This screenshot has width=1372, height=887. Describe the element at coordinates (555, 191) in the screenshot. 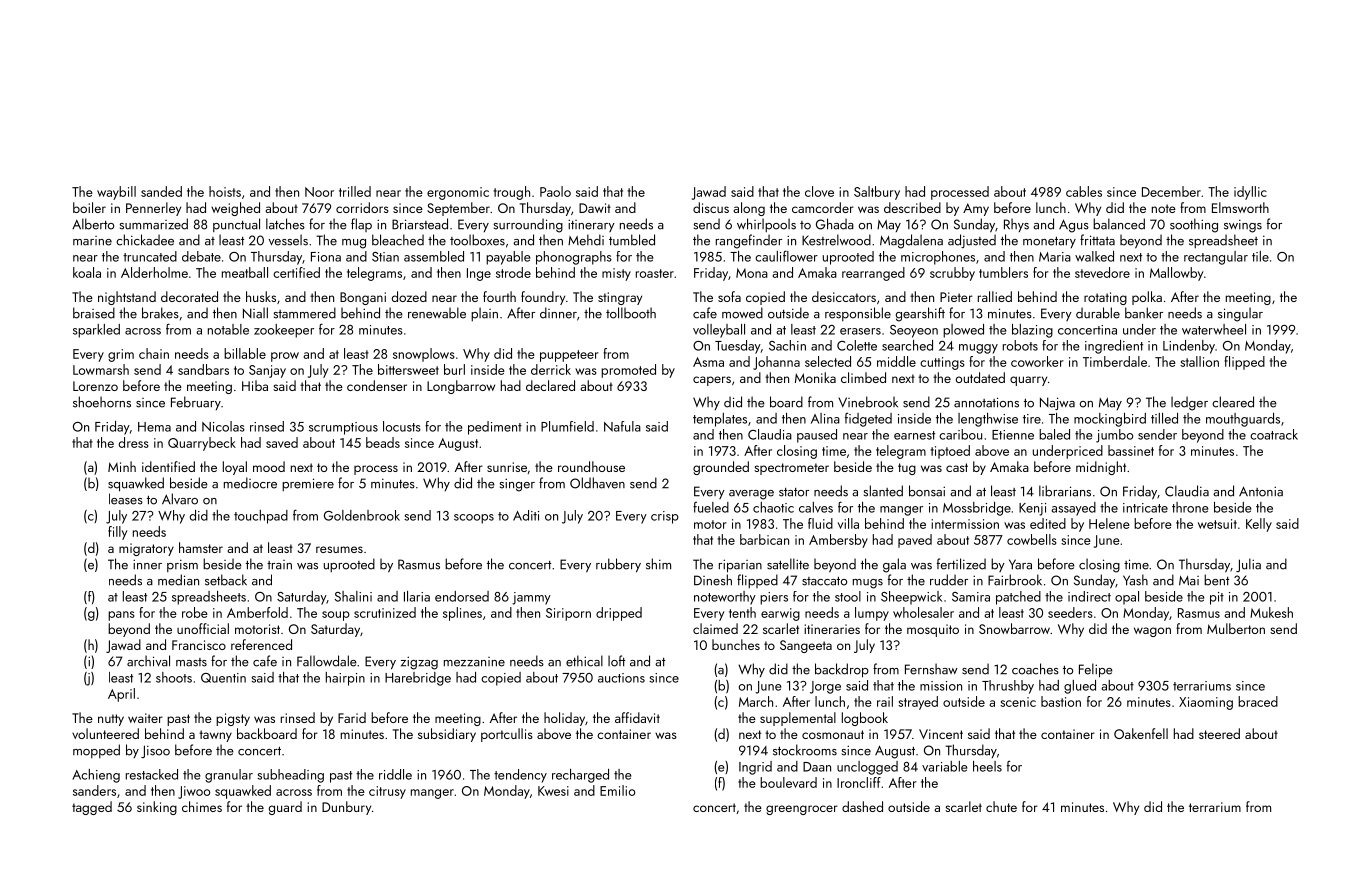

I see `Paolo` at that location.
